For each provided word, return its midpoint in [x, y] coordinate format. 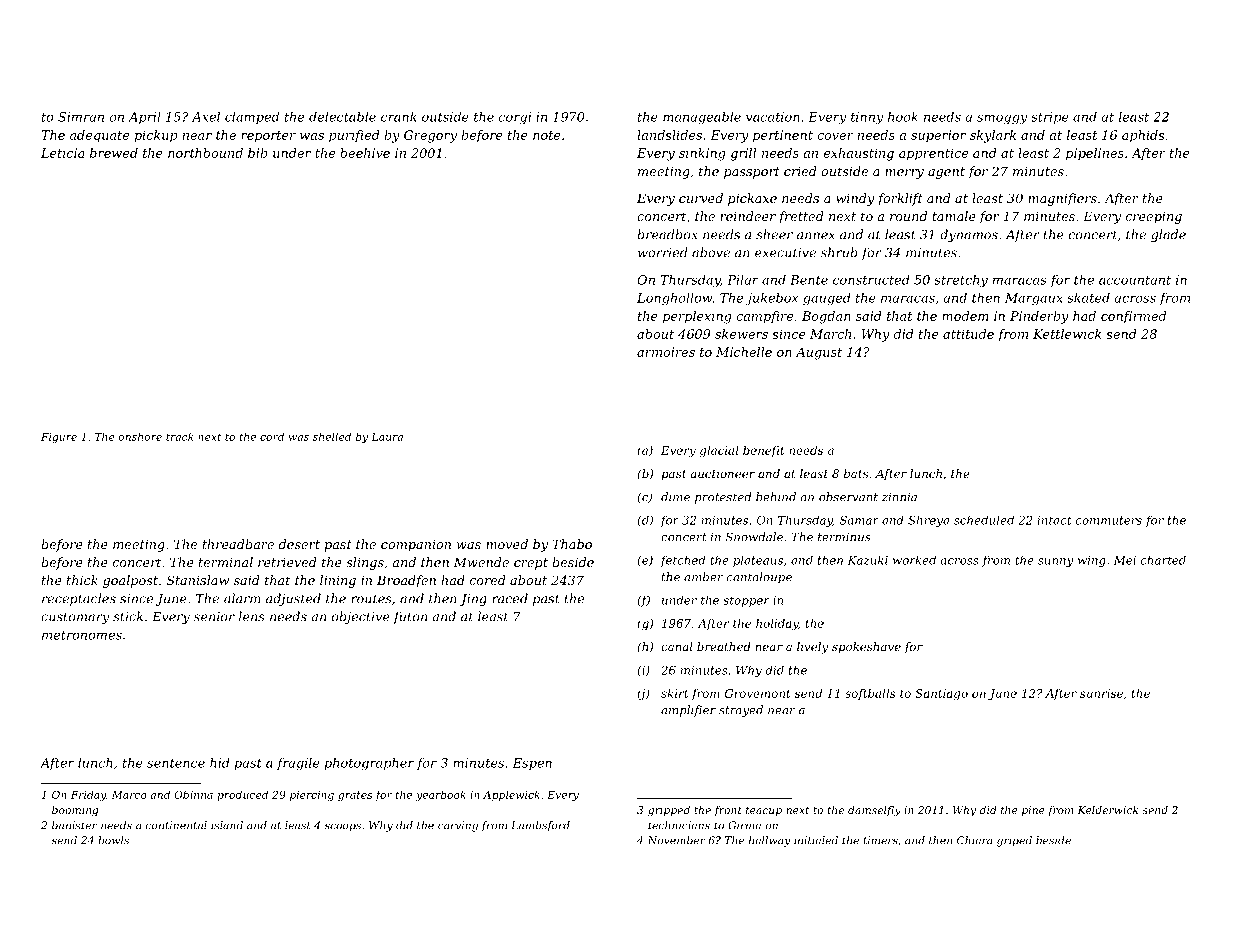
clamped [252, 118]
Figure [59, 438]
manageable [702, 118]
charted [1163, 560]
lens [252, 616]
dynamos [969, 235]
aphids [1143, 136]
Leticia [63, 153]
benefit [764, 451]
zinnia [899, 497]
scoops [342, 827]
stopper [746, 601]
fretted [801, 217]
